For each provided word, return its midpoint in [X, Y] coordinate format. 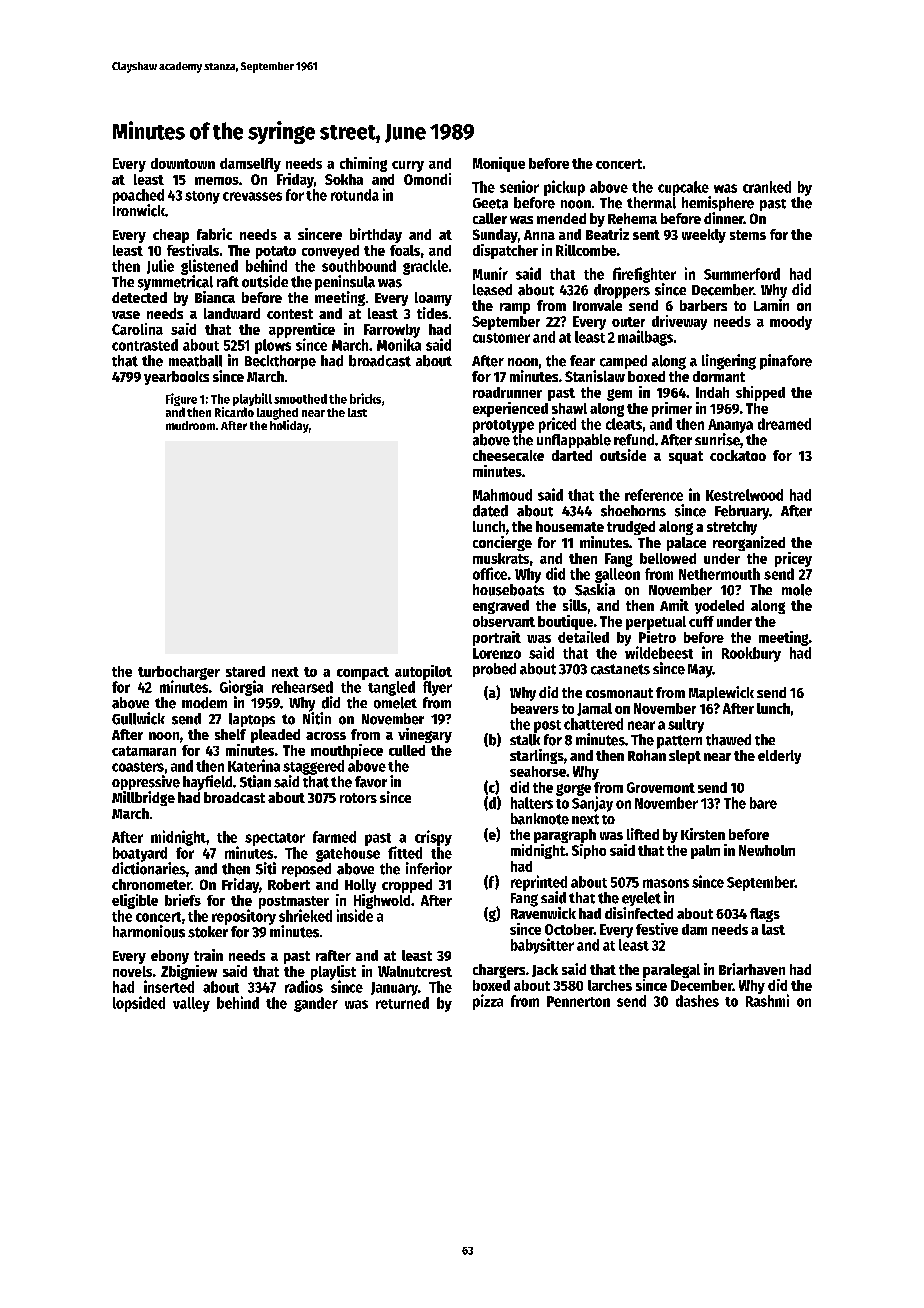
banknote [540, 819]
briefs [183, 900]
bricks [365, 398]
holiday [289, 426]
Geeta [490, 203]
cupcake [683, 188]
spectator [275, 839]
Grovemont [661, 787]
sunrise [717, 439]
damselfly [250, 165]
